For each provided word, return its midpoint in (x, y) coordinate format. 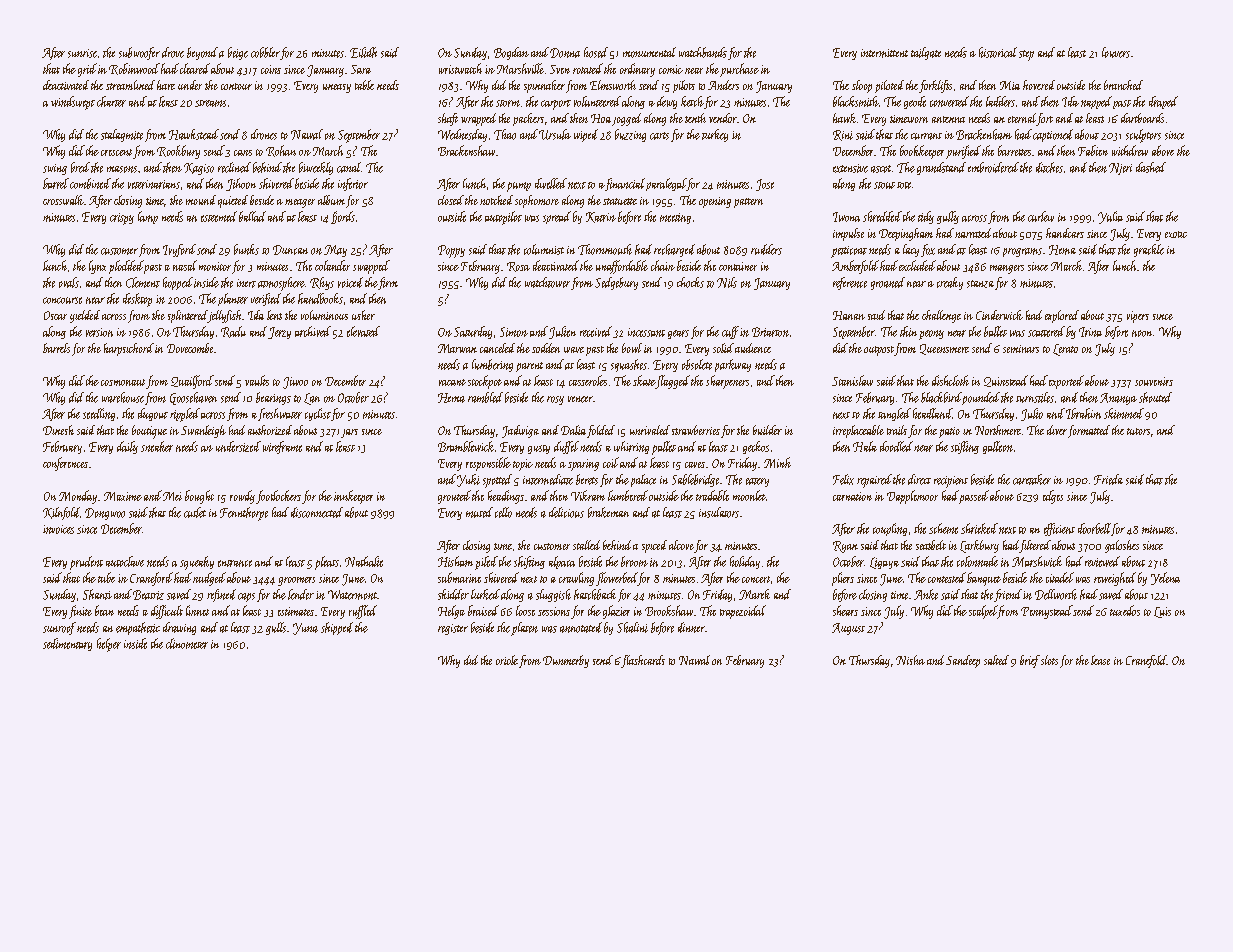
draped (1163, 102)
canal (349, 167)
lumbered (628, 495)
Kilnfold (61, 513)
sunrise (82, 53)
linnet (197, 610)
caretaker (1032, 479)
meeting (675, 218)
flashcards (643, 661)
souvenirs (1154, 381)
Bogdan (511, 53)
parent (529, 367)
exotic (1176, 234)
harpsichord (129, 349)
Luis (1162, 612)
